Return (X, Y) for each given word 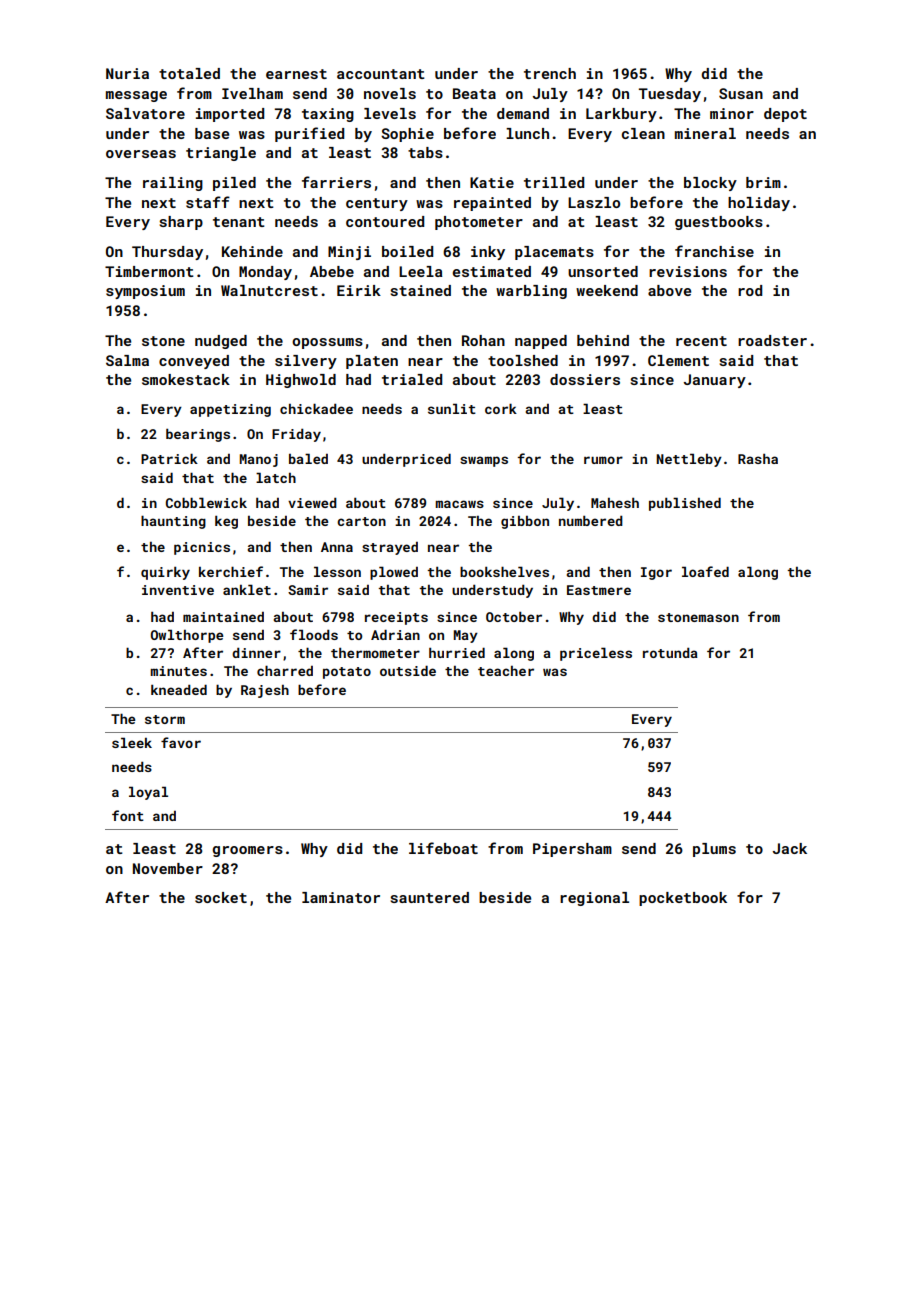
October (514, 617)
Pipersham (572, 850)
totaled (189, 73)
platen (372, 362)
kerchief (231, 571)
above (669, 290)
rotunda (670, 653)
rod (750, 290)
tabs (425, 152)
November (168, 868)
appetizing (230, 410)
